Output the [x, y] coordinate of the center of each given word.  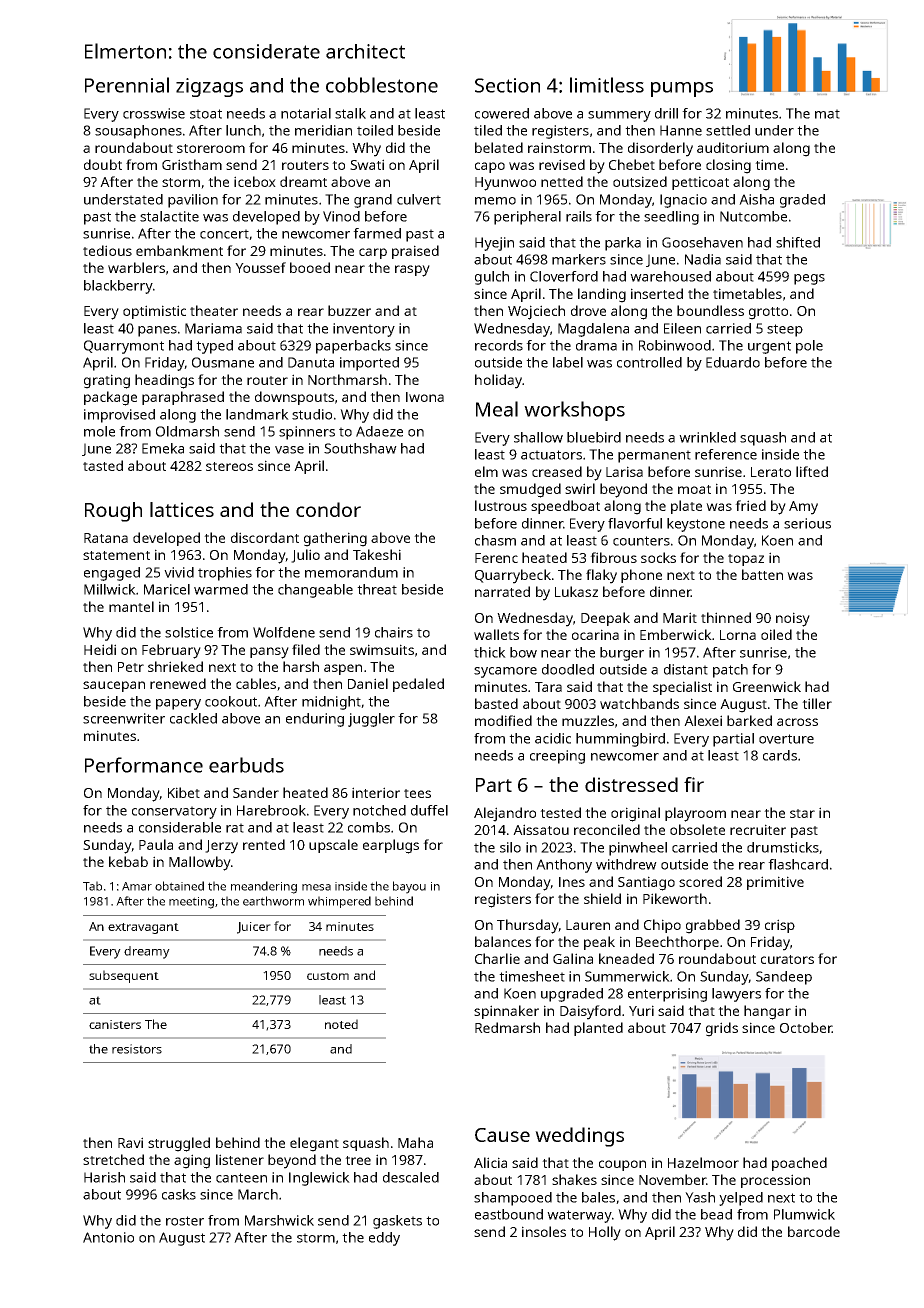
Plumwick [804, 1214]
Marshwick [279, 1220]
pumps [682, 89]
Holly [605, 1233]
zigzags [209, 87]
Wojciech [536, 312]
